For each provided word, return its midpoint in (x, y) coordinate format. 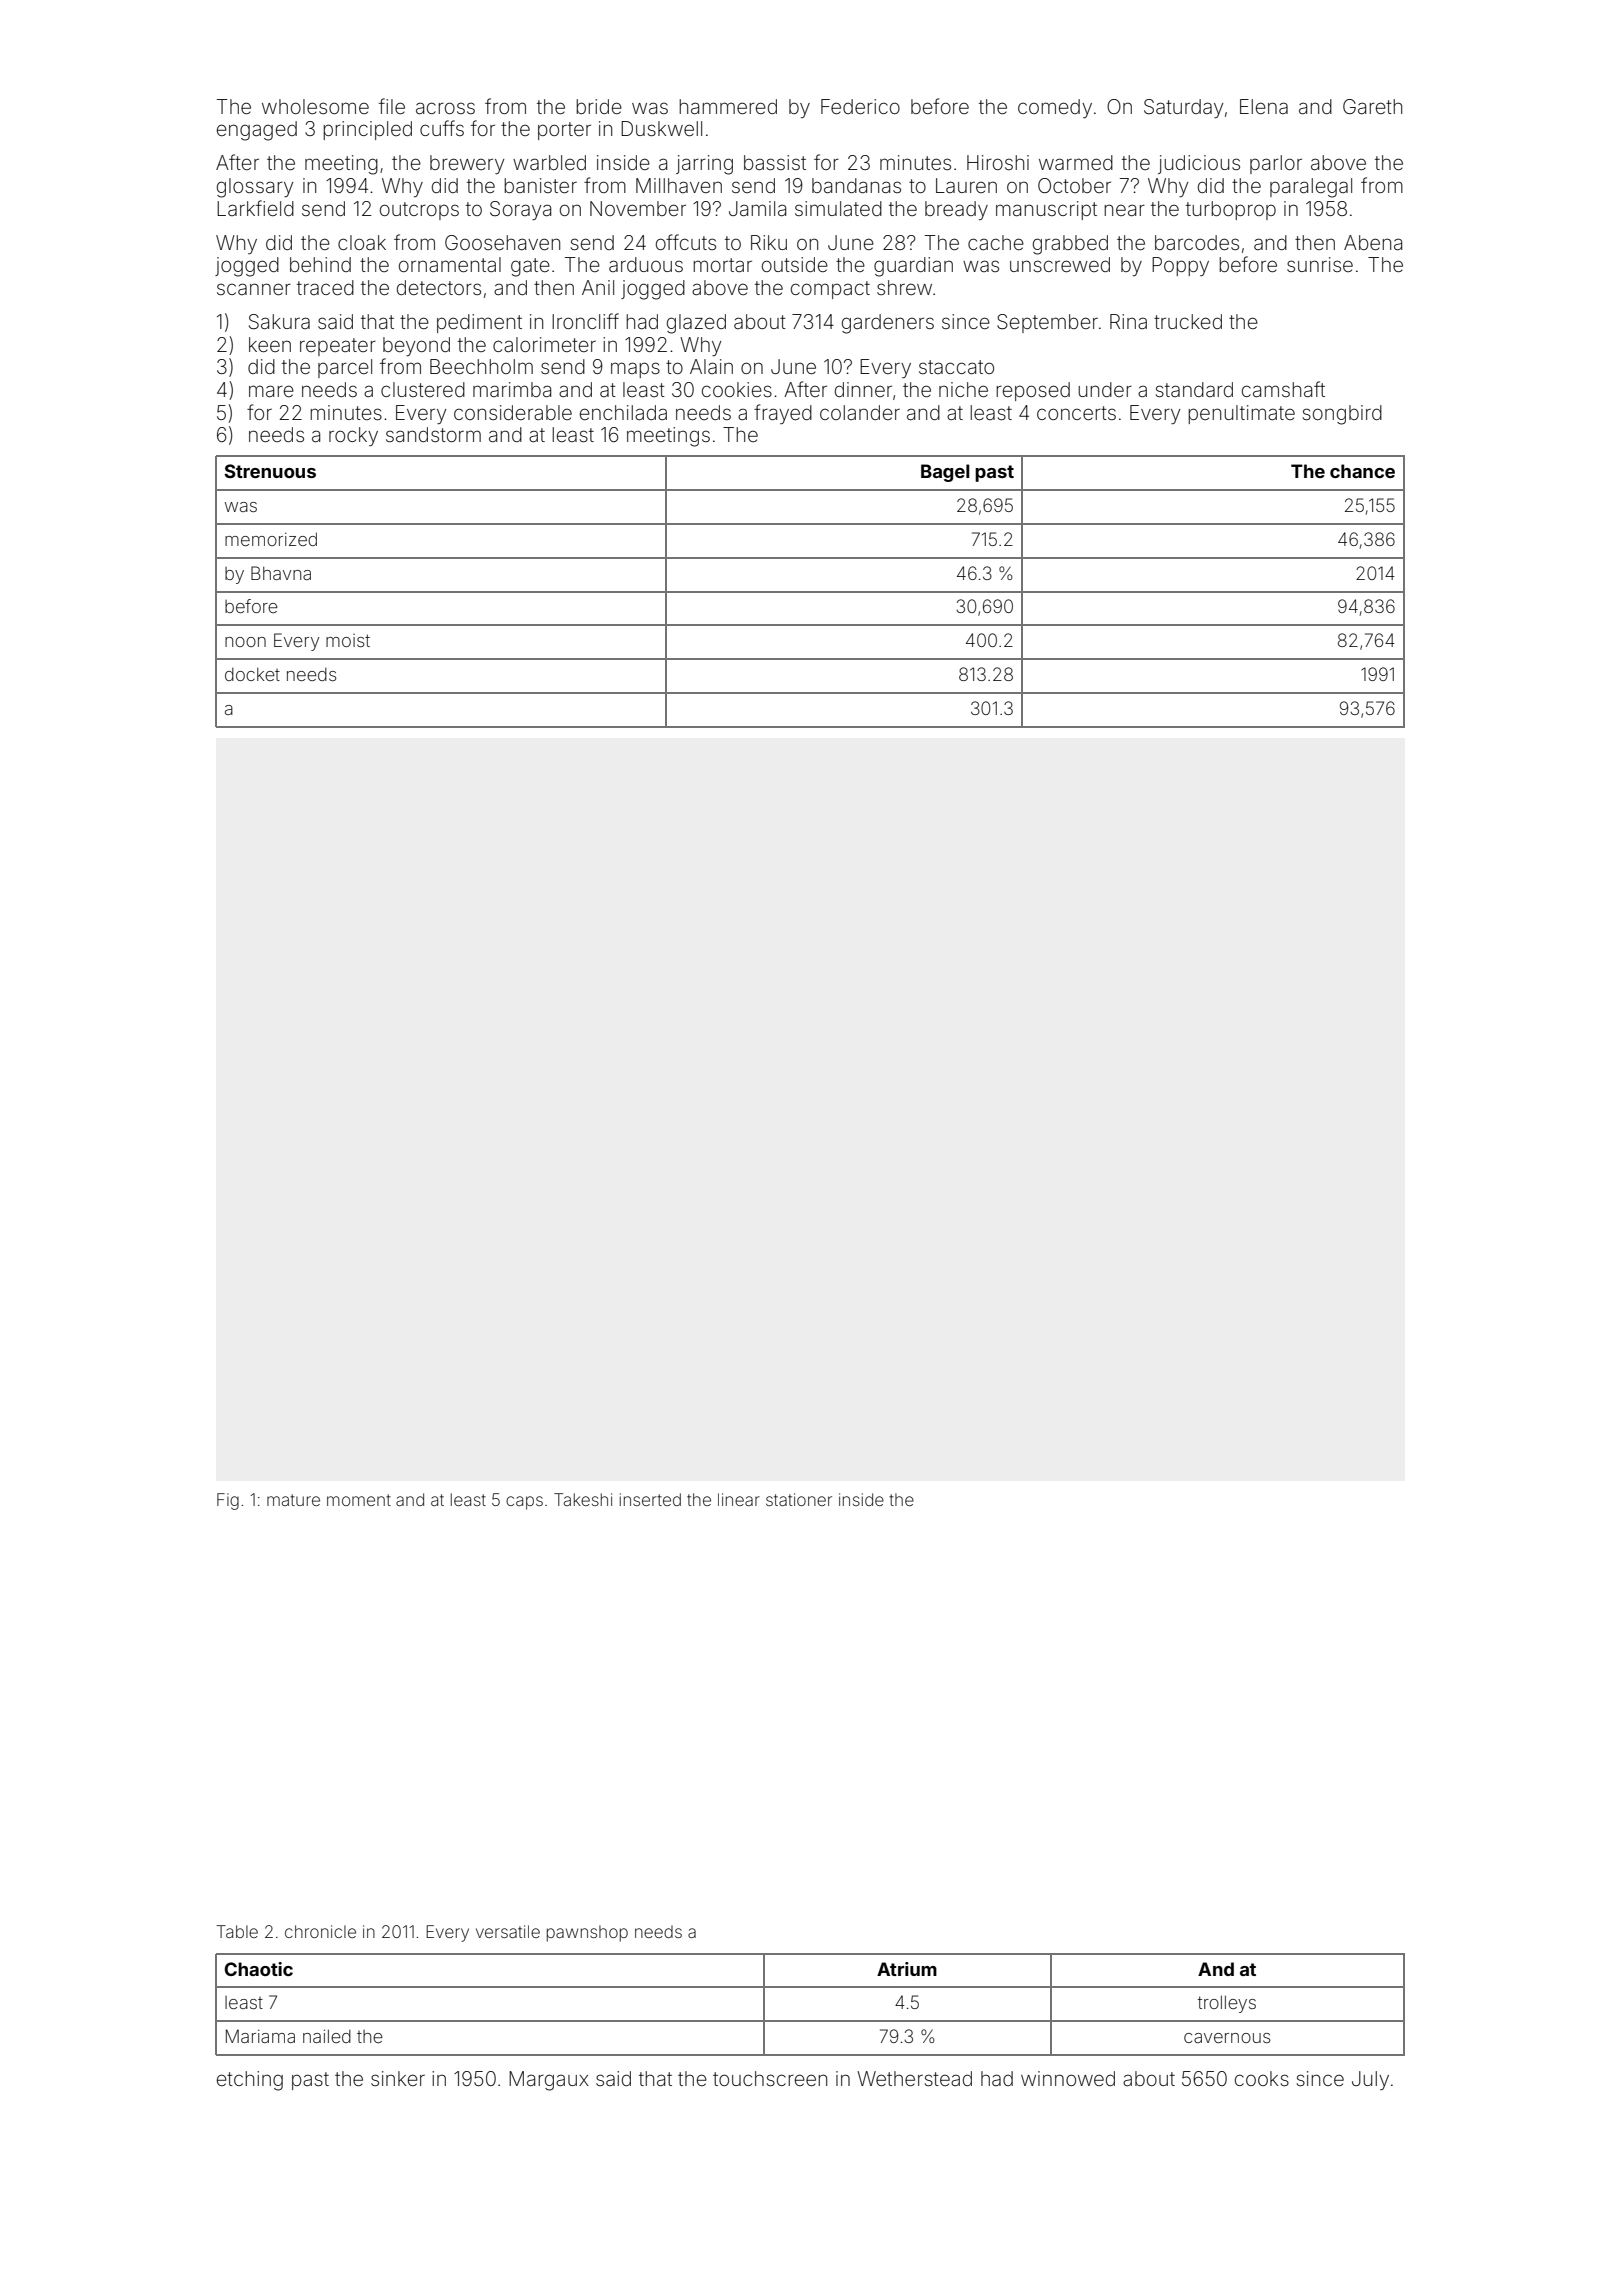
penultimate (1241, 414)
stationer (799, 1499)
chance (1362, 471)
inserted (650, 1499)
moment (359, 1500)
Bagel (945, 473)
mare (271, 391)
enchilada (623, 412)
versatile (508, 1931)
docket (252, 674)
